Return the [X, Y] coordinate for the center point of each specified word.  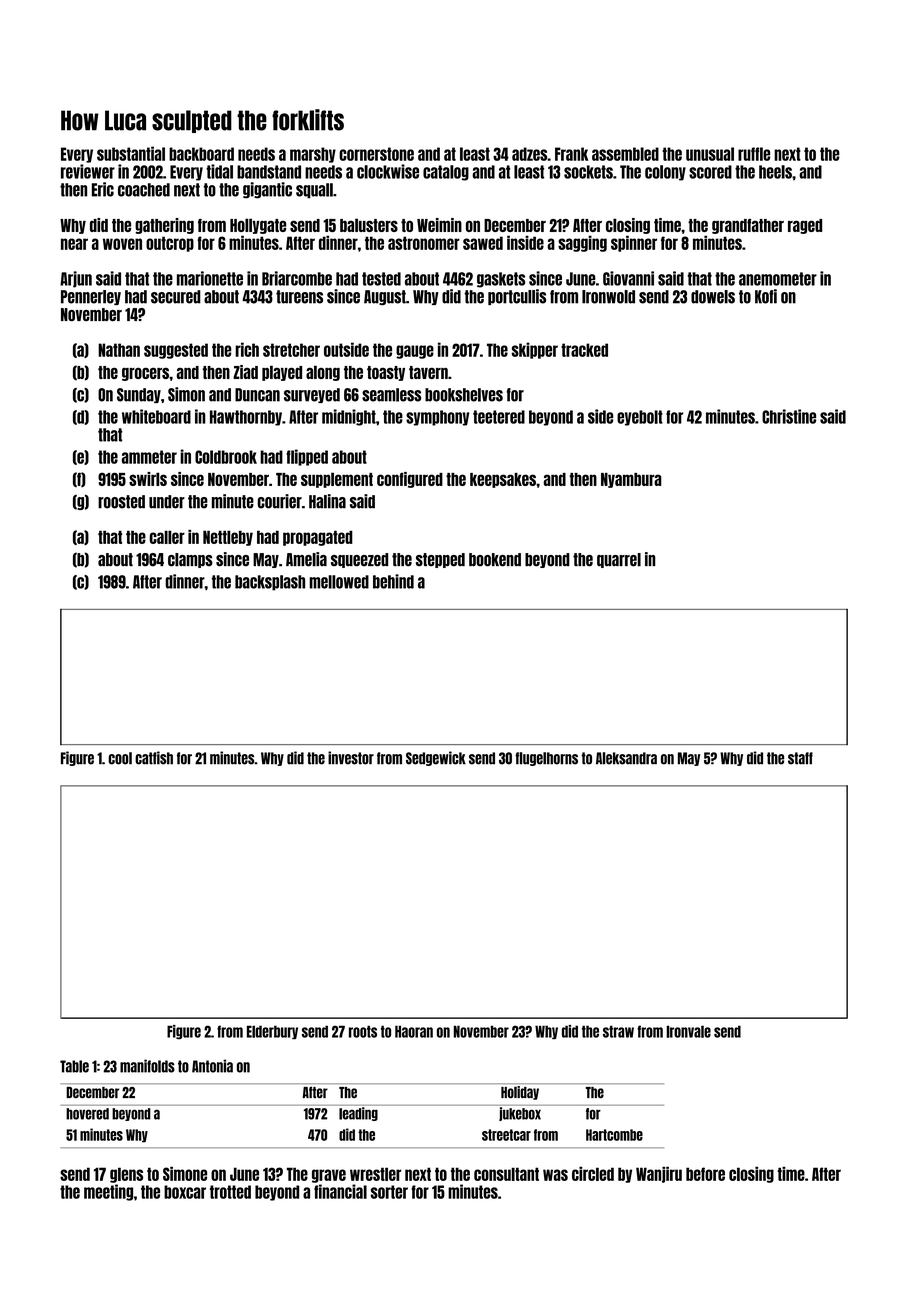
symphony [437, 418]
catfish [154, 758]
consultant [506, 1174]
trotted [230, 1192]
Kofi [766, 296]
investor [351, 758]
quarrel [619, 560]
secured [176, 297]
